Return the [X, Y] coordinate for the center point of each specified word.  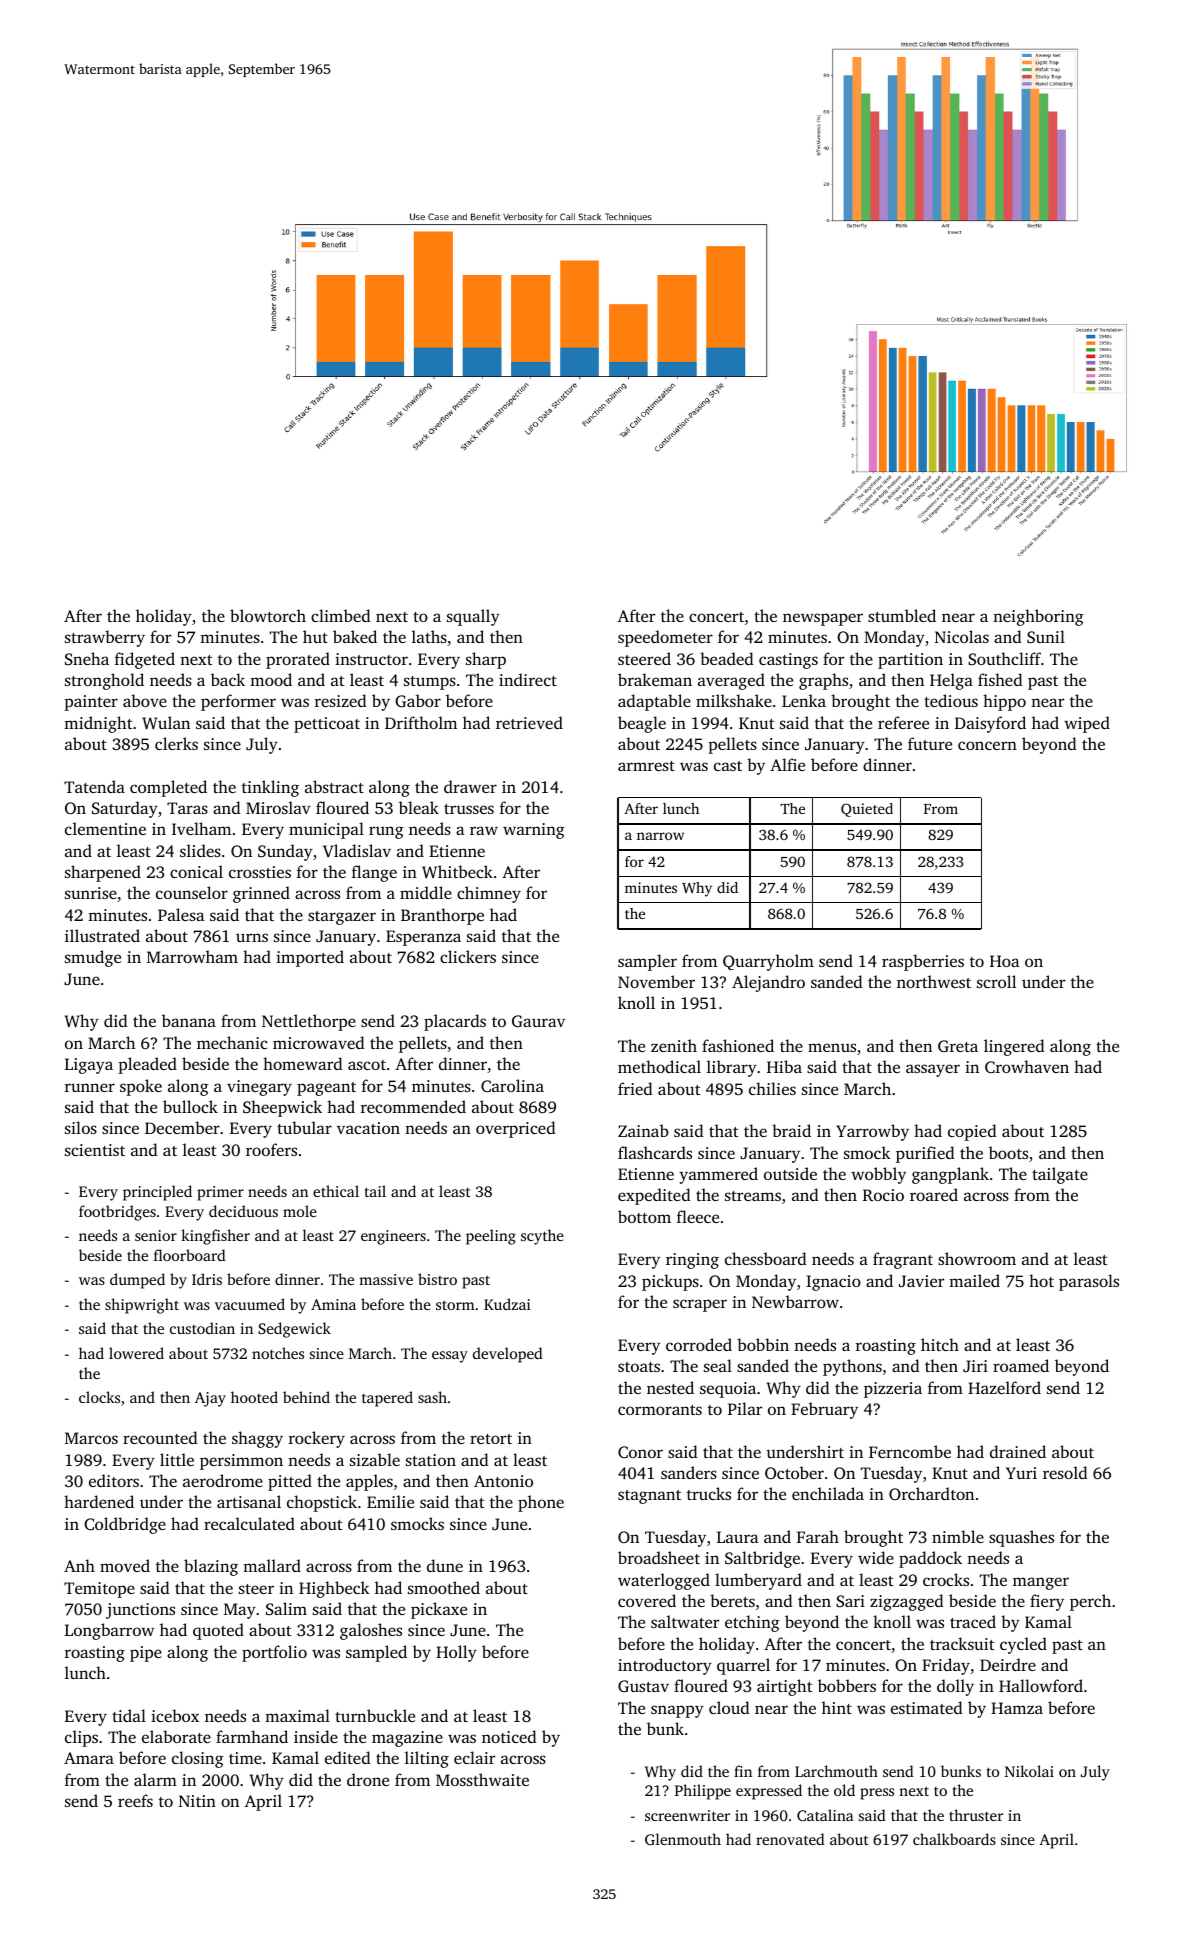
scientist [95, 1150]
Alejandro [768, 983]
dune [445, 1565]
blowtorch [268, 615]
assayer [933, 1070]
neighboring [1038, 617]
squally [473, 617]
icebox [175, 1715]
